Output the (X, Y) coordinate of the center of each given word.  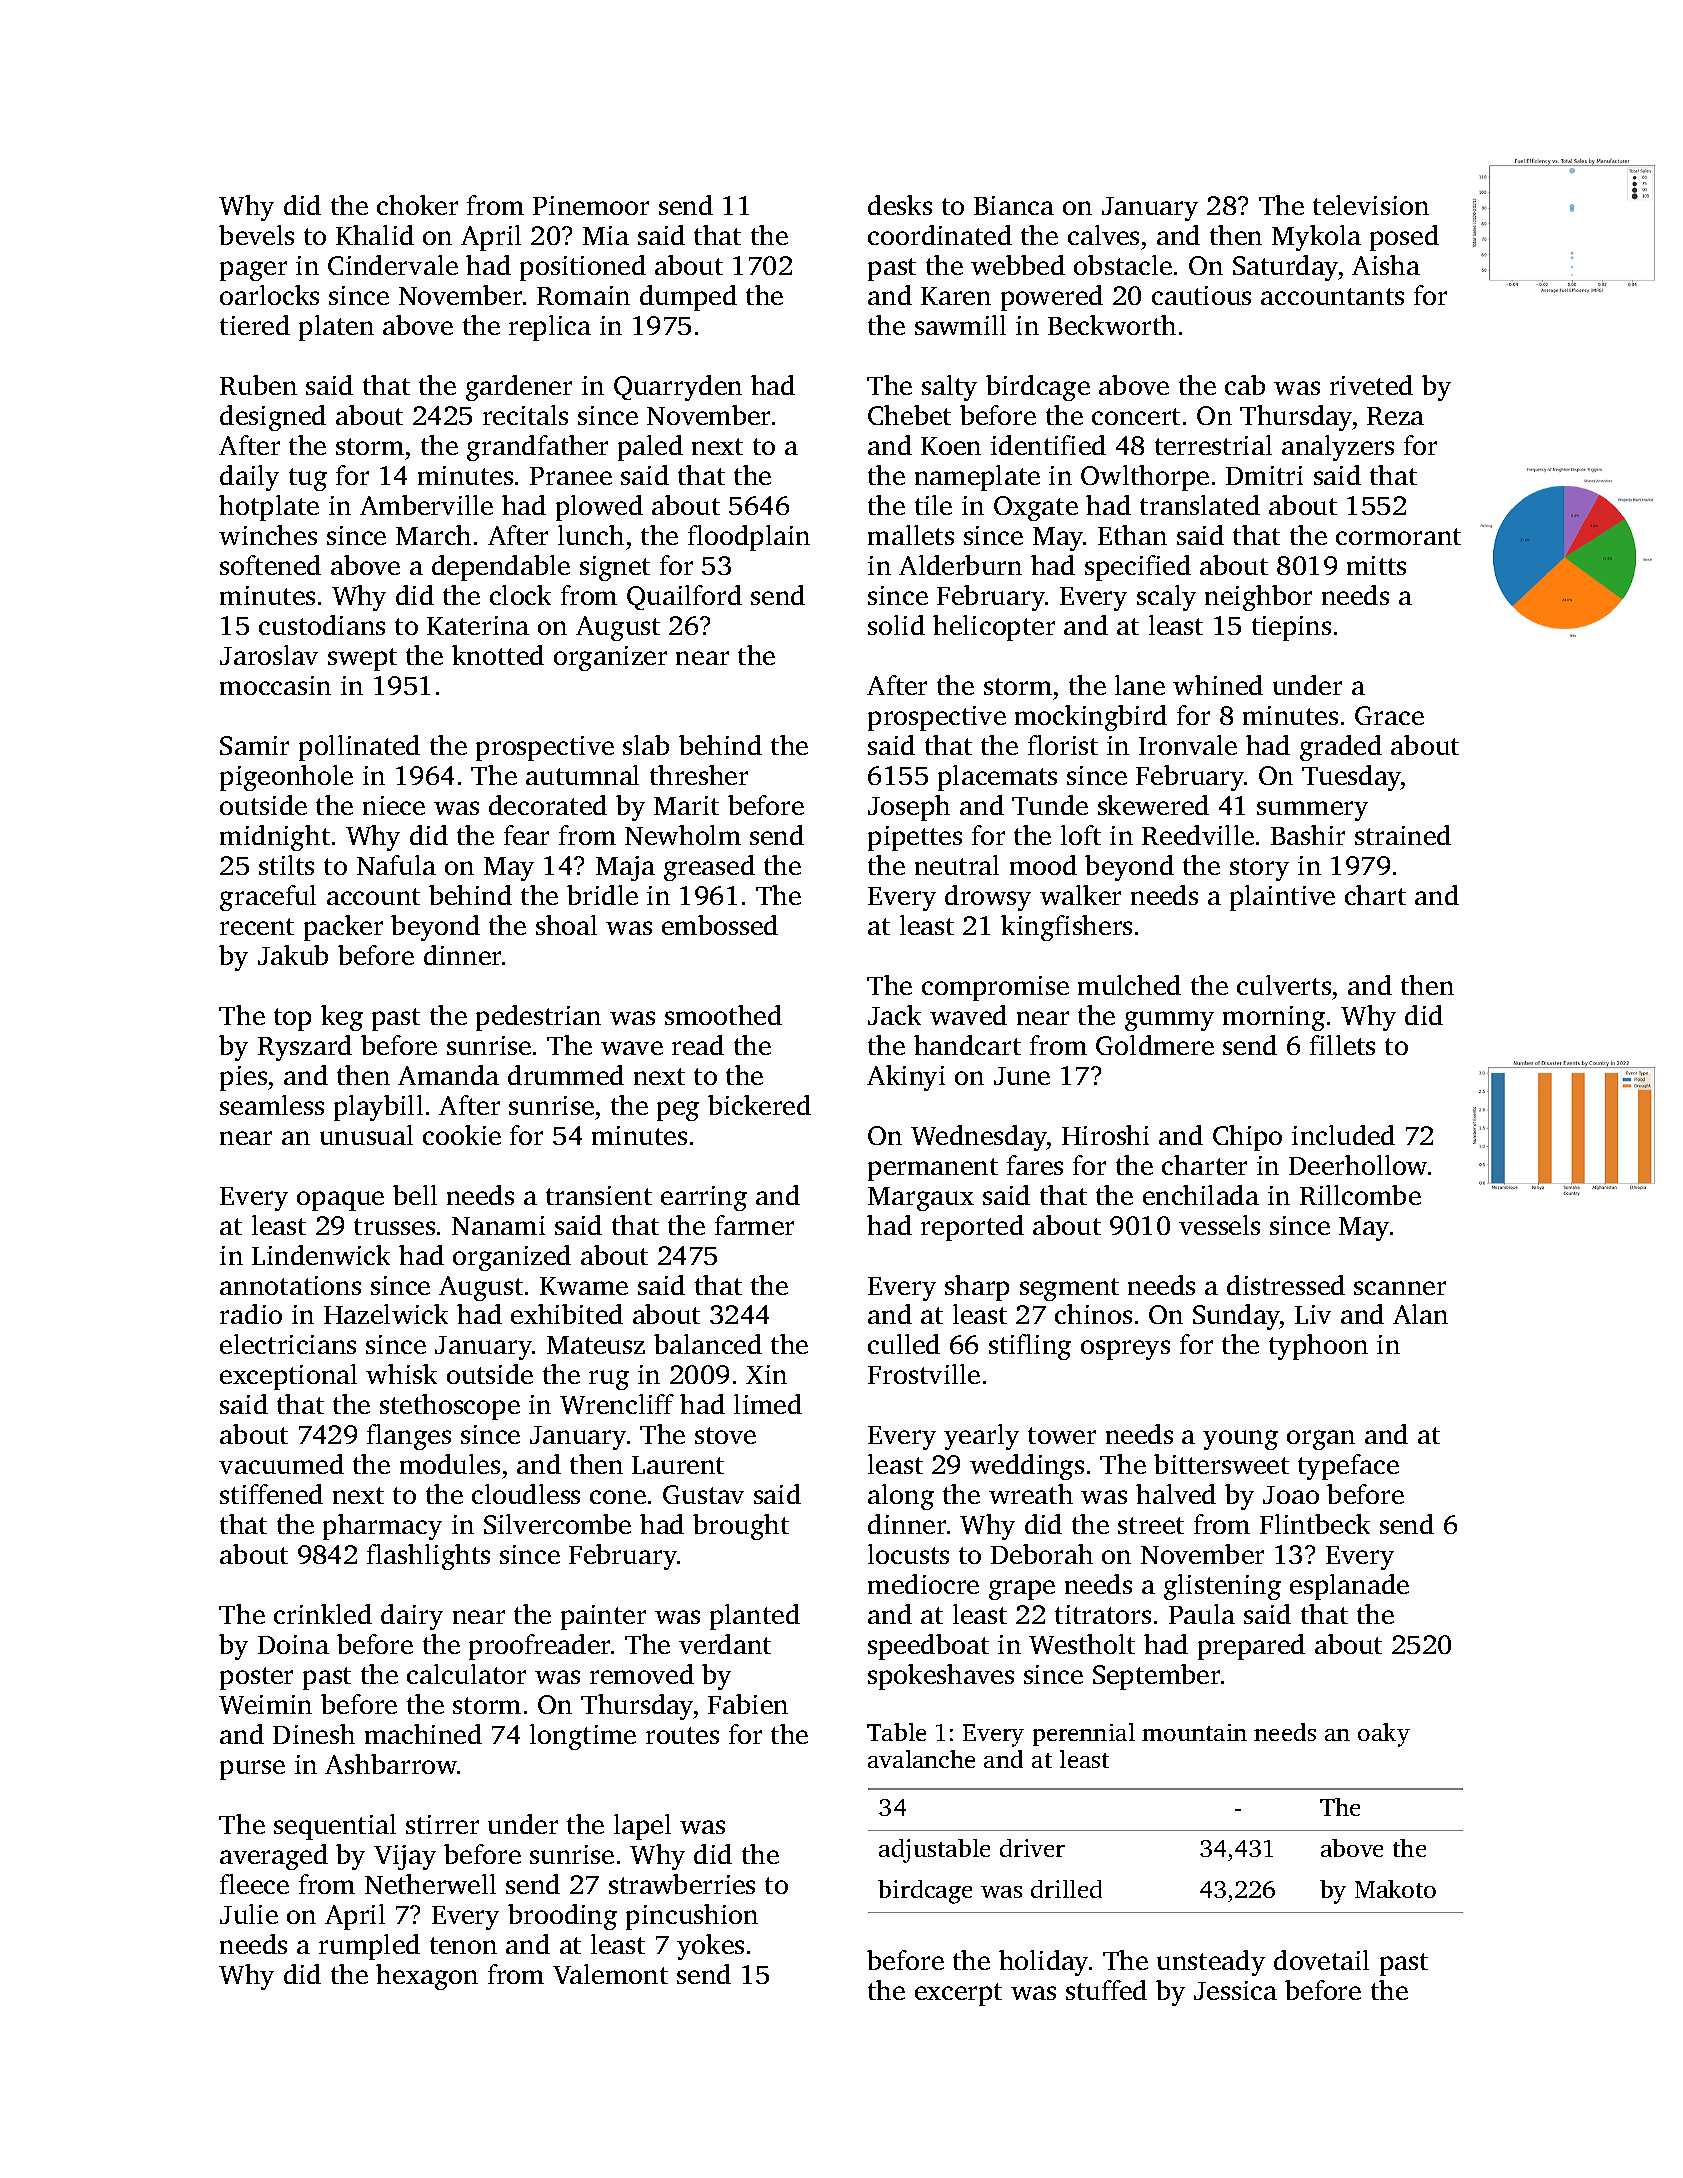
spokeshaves (941, 1677)
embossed (720, 925)
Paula (1202, 1614)
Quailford (684, 597)
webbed (1018, 265)
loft (1081, 835)
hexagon (427, 1977)
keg (342, 1018)
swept (362, 659)
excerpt (958, 1994)
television (1371, 205)
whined (1218, 685)
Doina (293, 1644)
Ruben (258, 385)
